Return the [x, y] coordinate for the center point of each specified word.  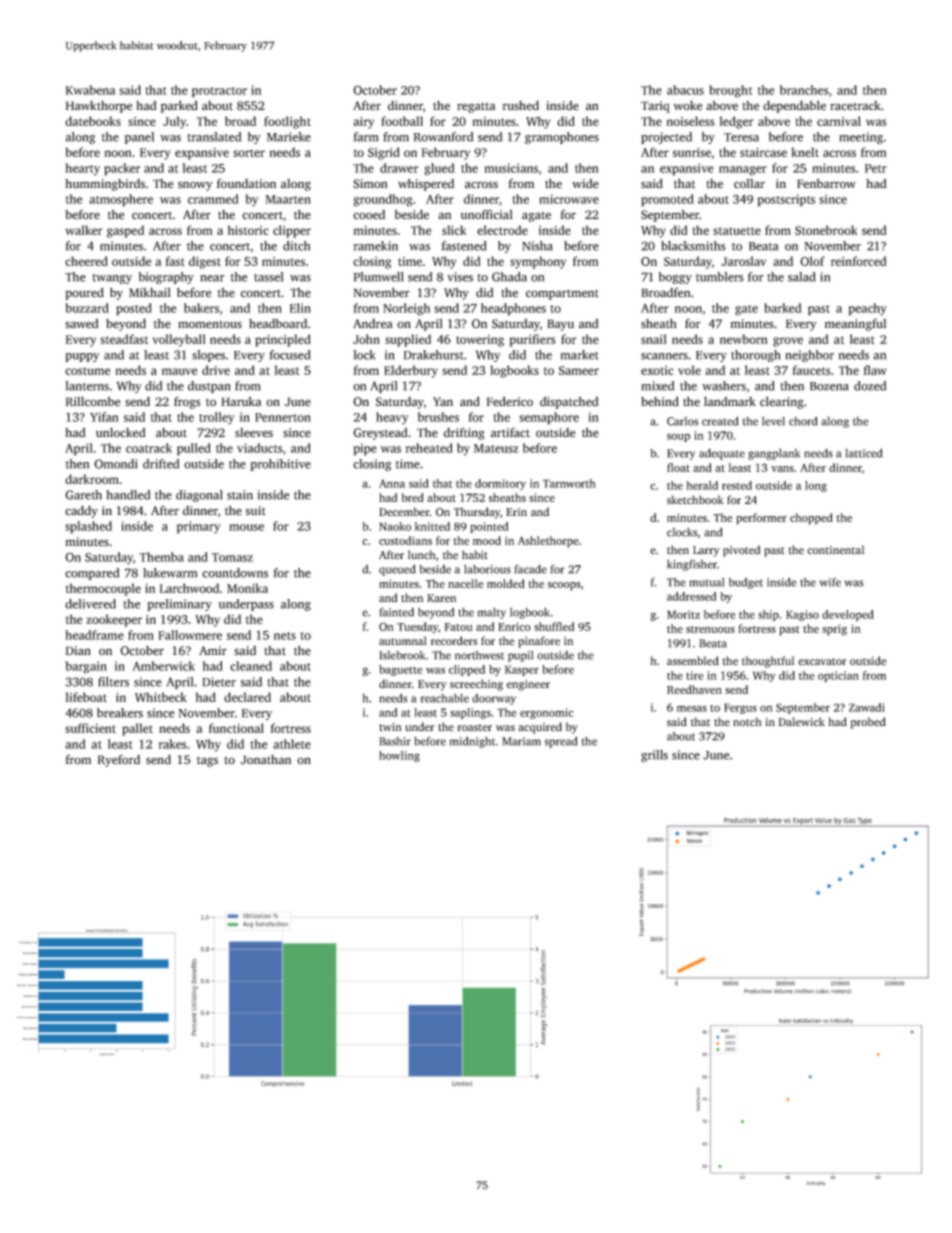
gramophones [562, 138]
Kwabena [91, 90]
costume [87, 371]
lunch [422, 555]
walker [84, 230]
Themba [161, 557]
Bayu [560, 325]
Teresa [741, 137]
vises [460, 277]
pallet [137, 729]
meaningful [855, 324]
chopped [811, 519]
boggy [675, 278]
